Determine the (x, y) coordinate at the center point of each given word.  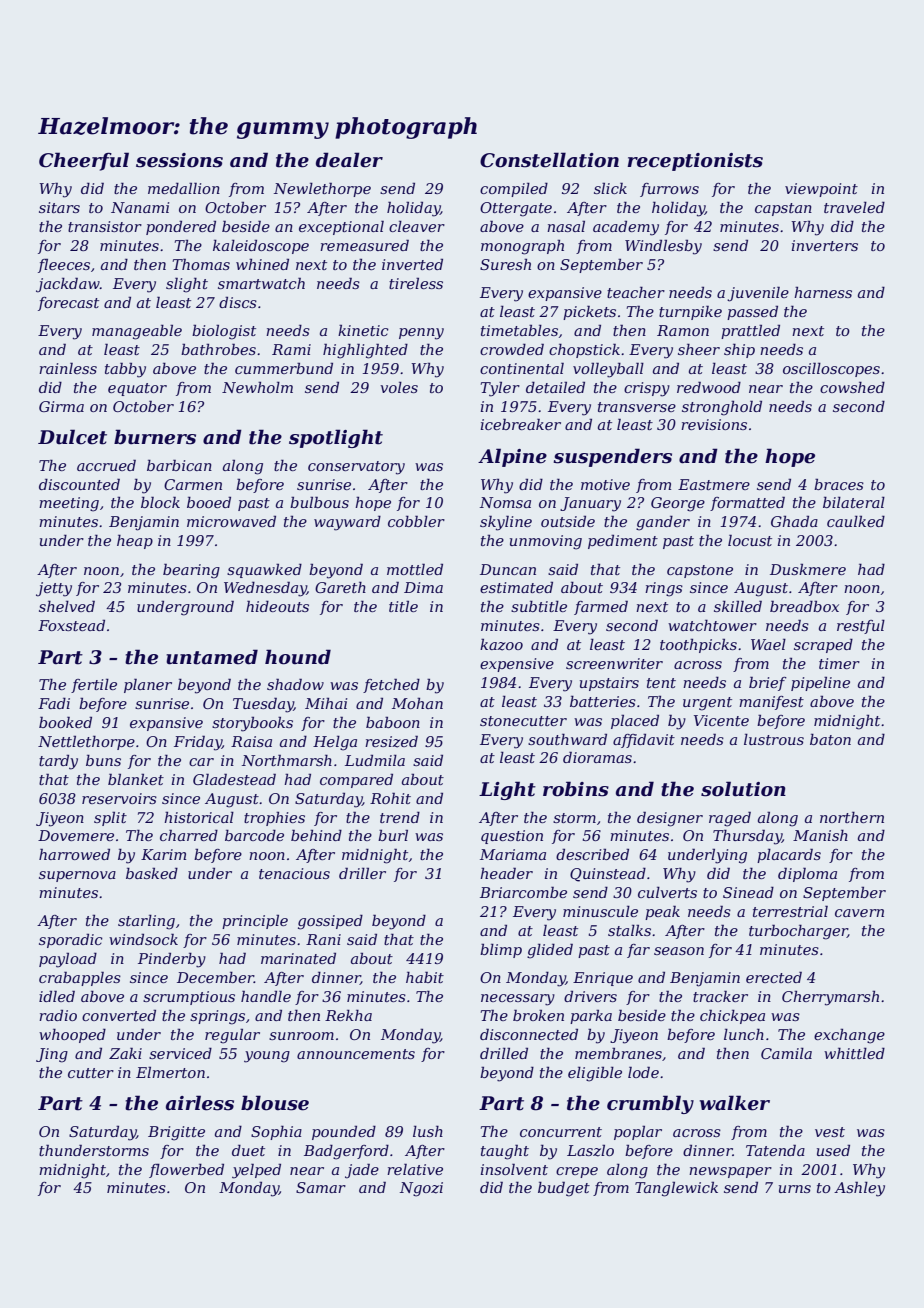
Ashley (859, 1189)
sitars (59, 207)
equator (137, 389)
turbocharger (798, 932)
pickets (589, 312)
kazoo (501, 644)
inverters (825, 245)
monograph (522, 247)
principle (255, 921)
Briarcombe (523, 892)
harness (823, 292)
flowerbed (186, 1170)
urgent (707, 704)
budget (564, 1189)
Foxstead (71, 625)
